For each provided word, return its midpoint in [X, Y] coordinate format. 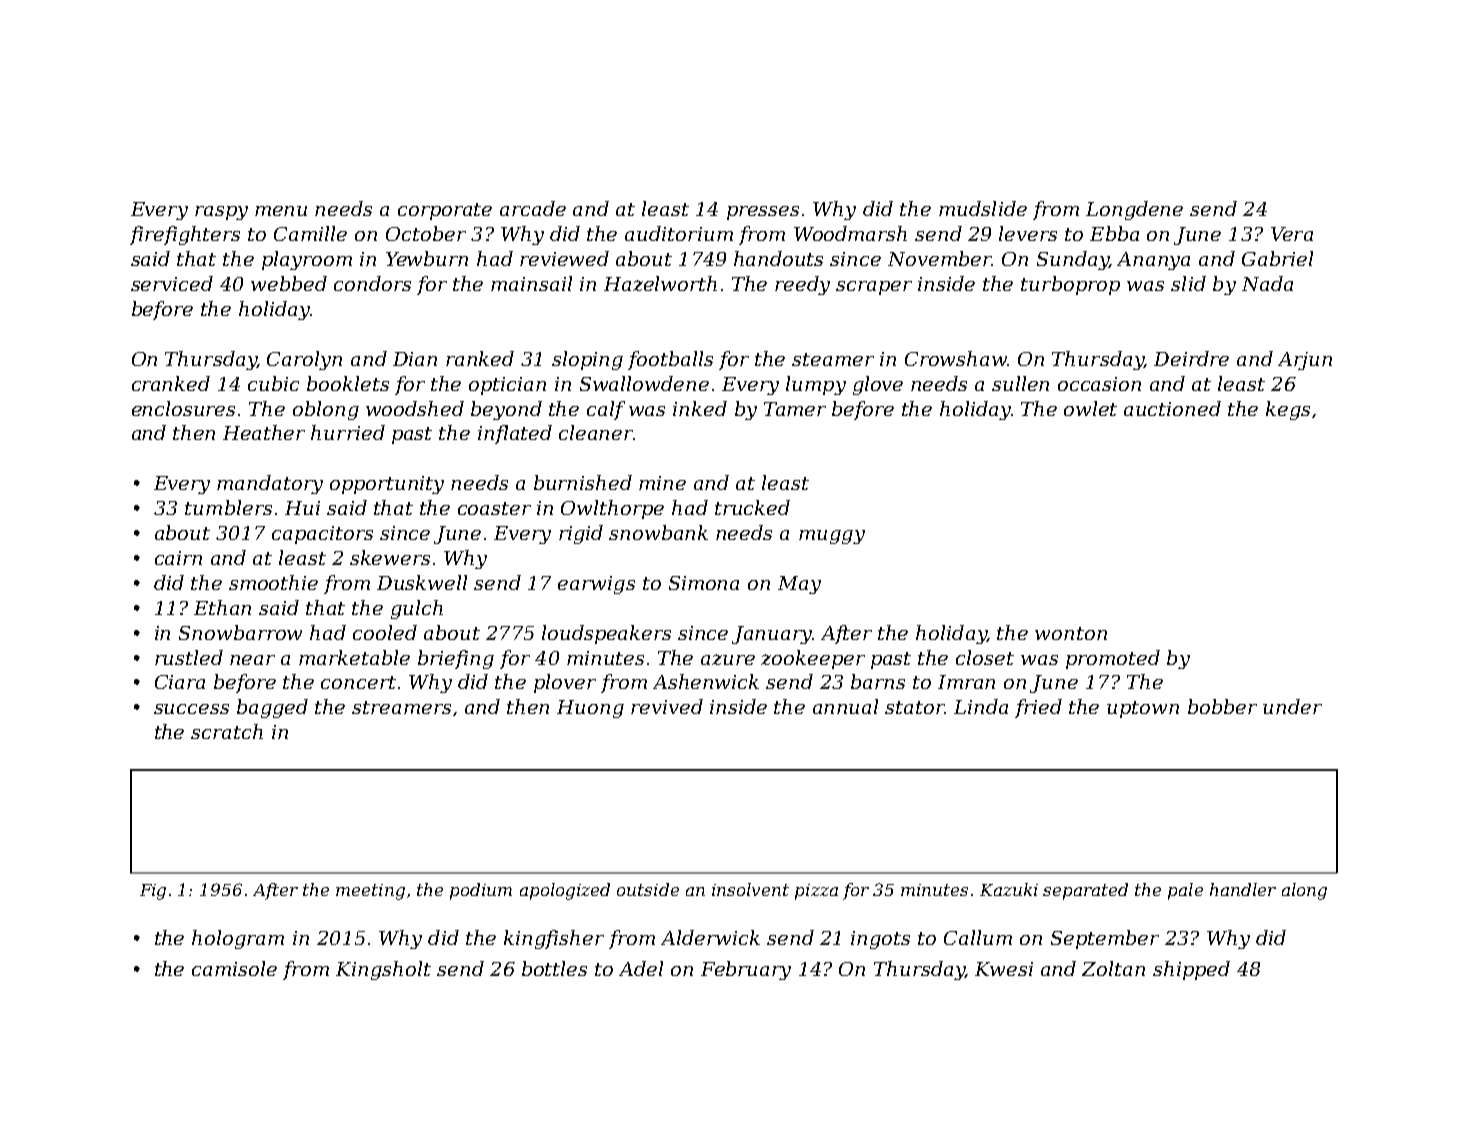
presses [763, 213]
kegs [1288, 410]
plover [565, 683]
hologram [238, 939]
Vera [1292, 234]
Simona [704, 583]
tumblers [228, 507]
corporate [445, 211]
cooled [385, 632]
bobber [1222, 706]
